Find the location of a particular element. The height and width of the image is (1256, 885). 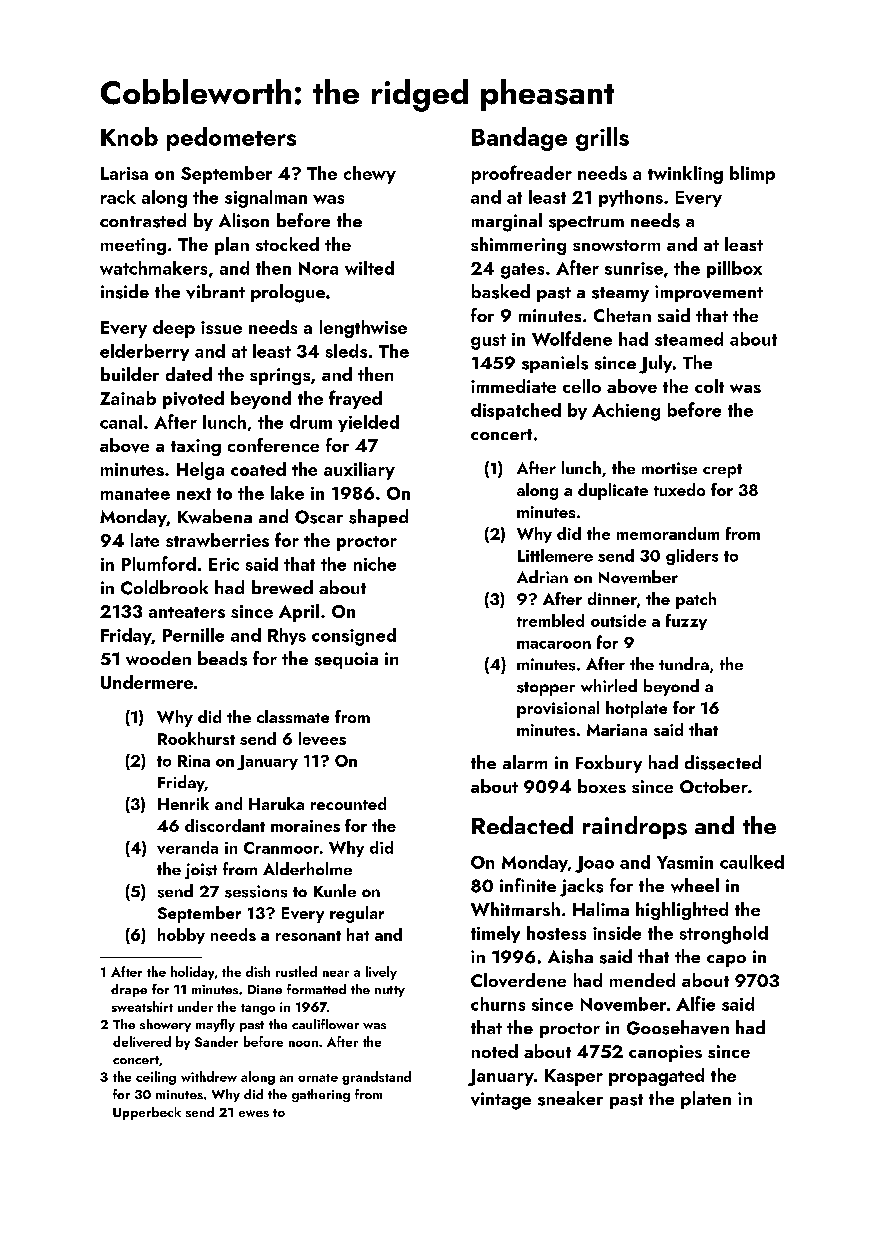

builder is located at coordinates (130, 374).
